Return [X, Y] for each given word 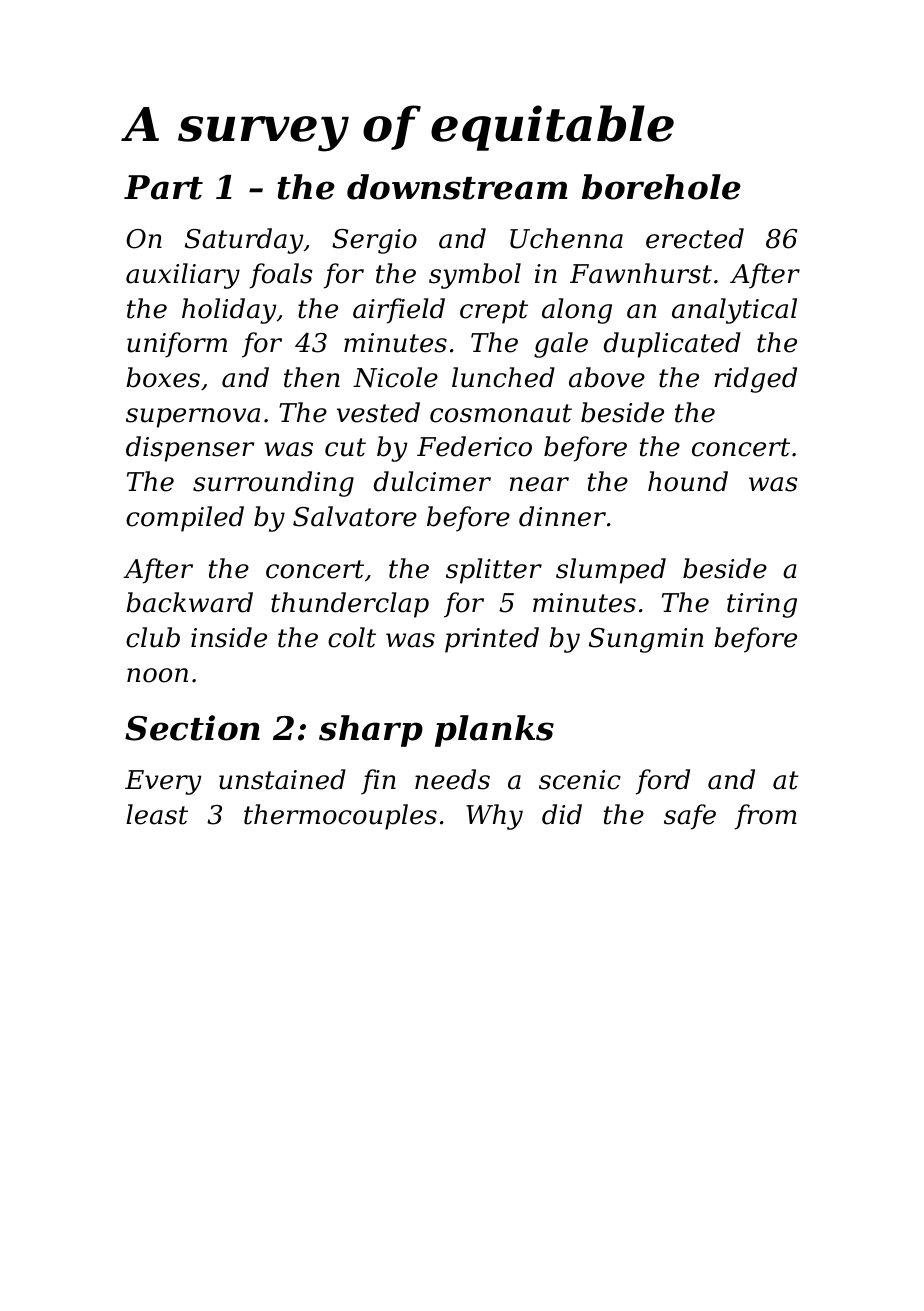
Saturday [244, 241]
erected [695, 238]
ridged [755, 380]
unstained [282, 779]
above [607, 377]
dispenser [190, 449]
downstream [457, 187]
